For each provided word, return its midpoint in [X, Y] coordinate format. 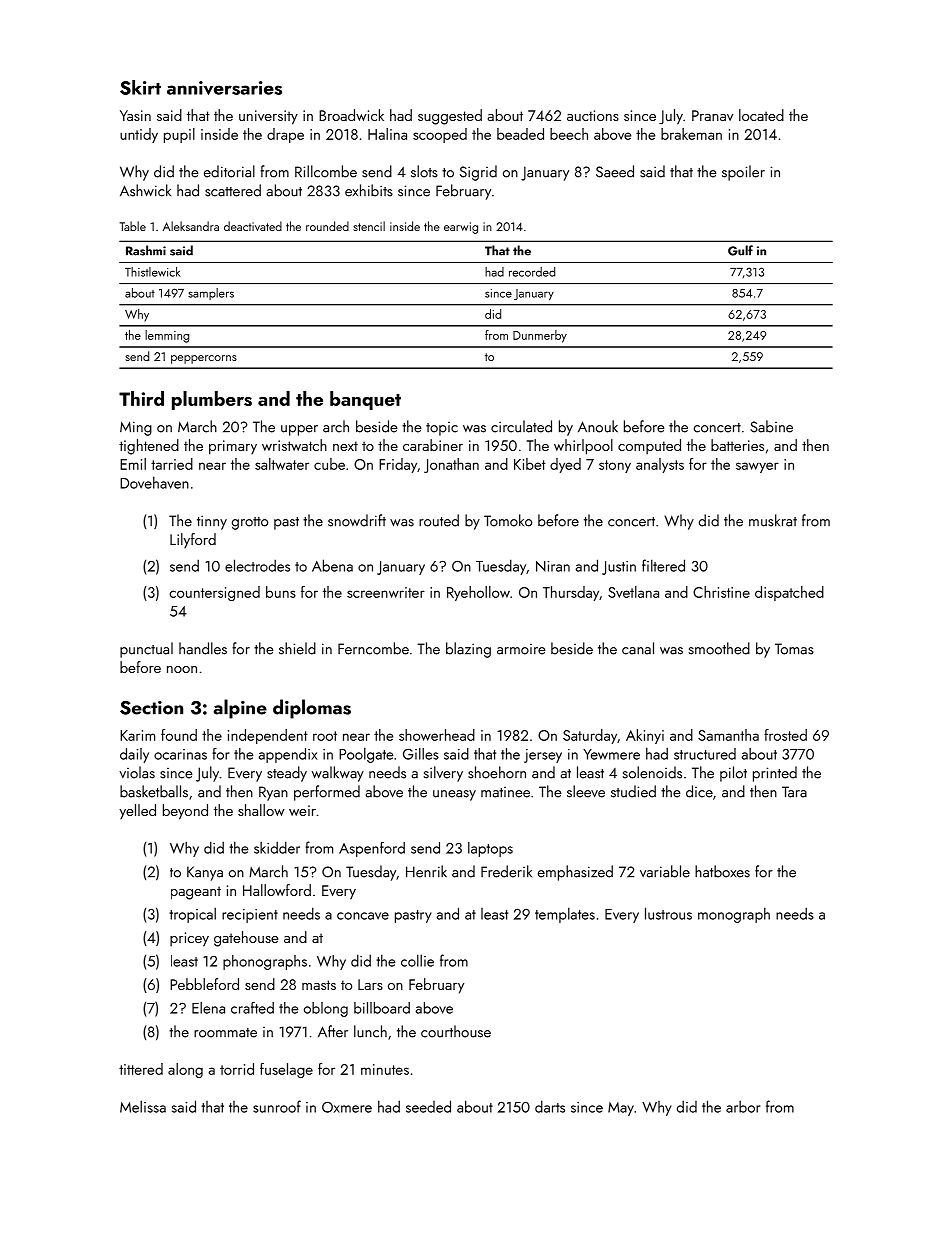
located [761, 115]
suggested [450, 117]
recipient [250, 916]
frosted [785, 735]
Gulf [740, 250]
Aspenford [372, 849]
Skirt [140, 87]
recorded [532, 272]
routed [439, 520]
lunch [370, 1031]
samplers [211, 294]
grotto [250, 523]
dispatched [789, 593]
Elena [208, 1008]
